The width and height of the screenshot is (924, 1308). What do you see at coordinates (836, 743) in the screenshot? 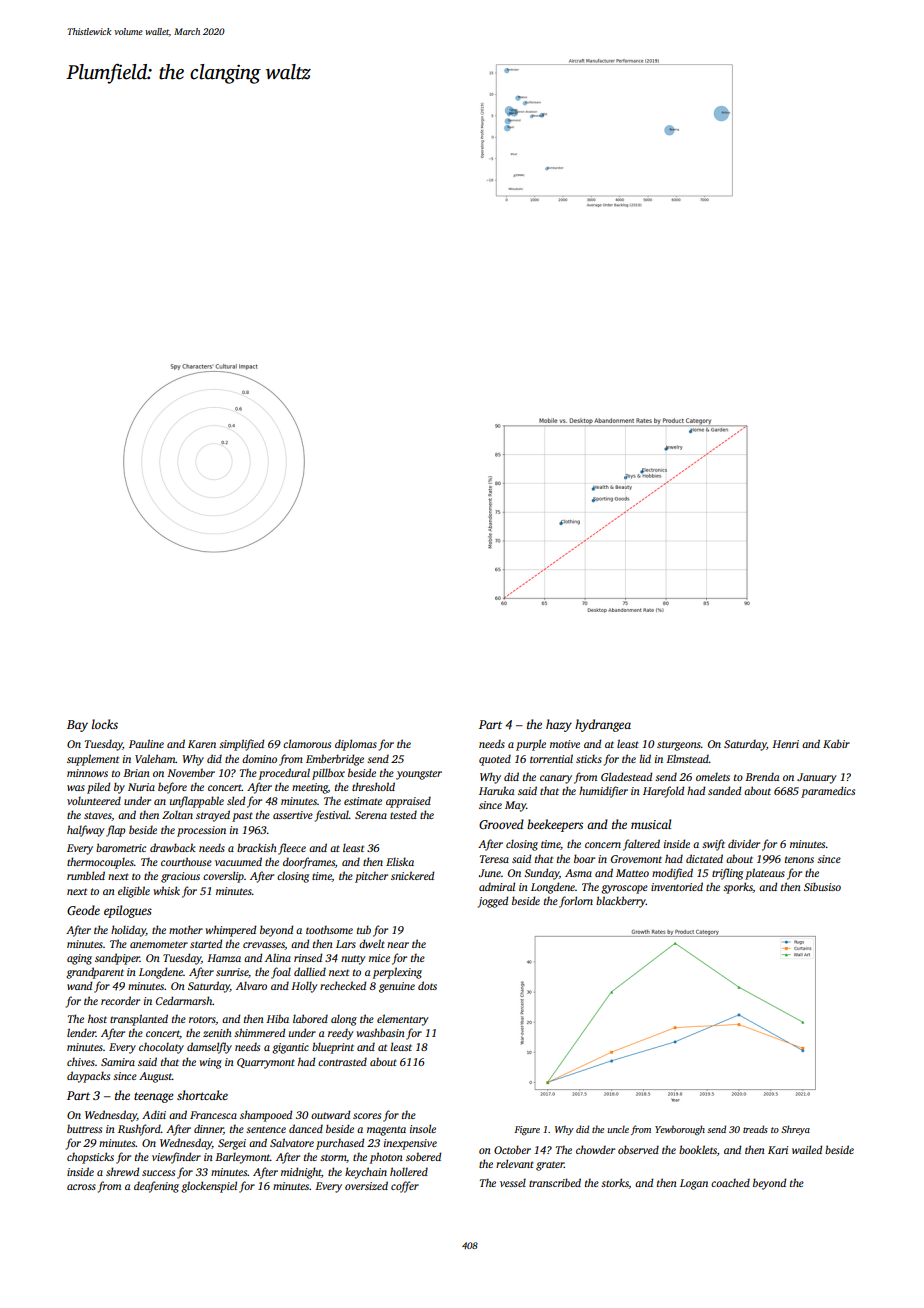
I see `Kabir` at bounding box center [836, 743].
